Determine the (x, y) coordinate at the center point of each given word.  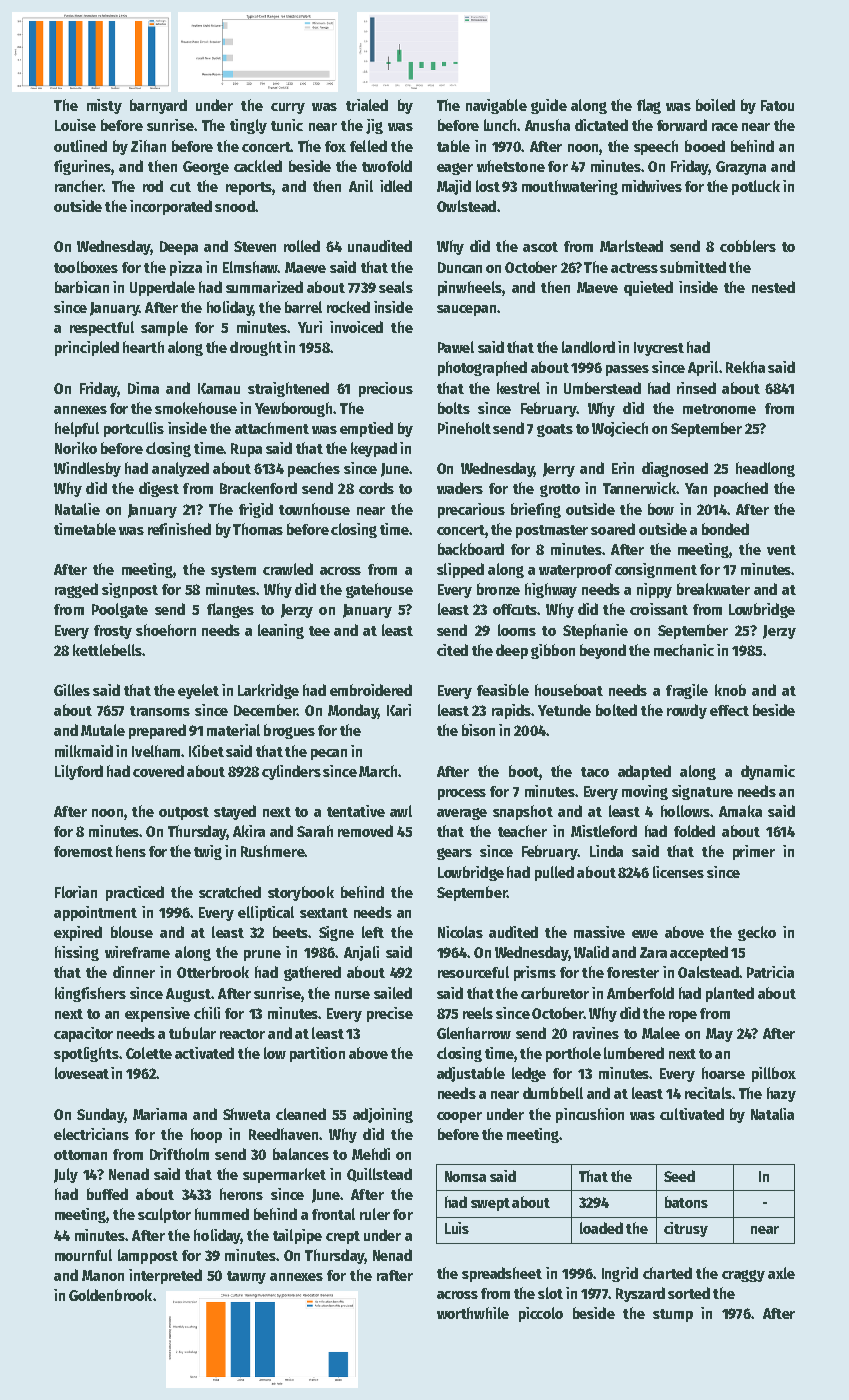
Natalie (77, 509)
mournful (83, 1255)
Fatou (777, 105)
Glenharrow (474, 1033)
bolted (616, 710)
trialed (367, 105)
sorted (689, 1293)
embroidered (371, 690)
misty (104, 106)
